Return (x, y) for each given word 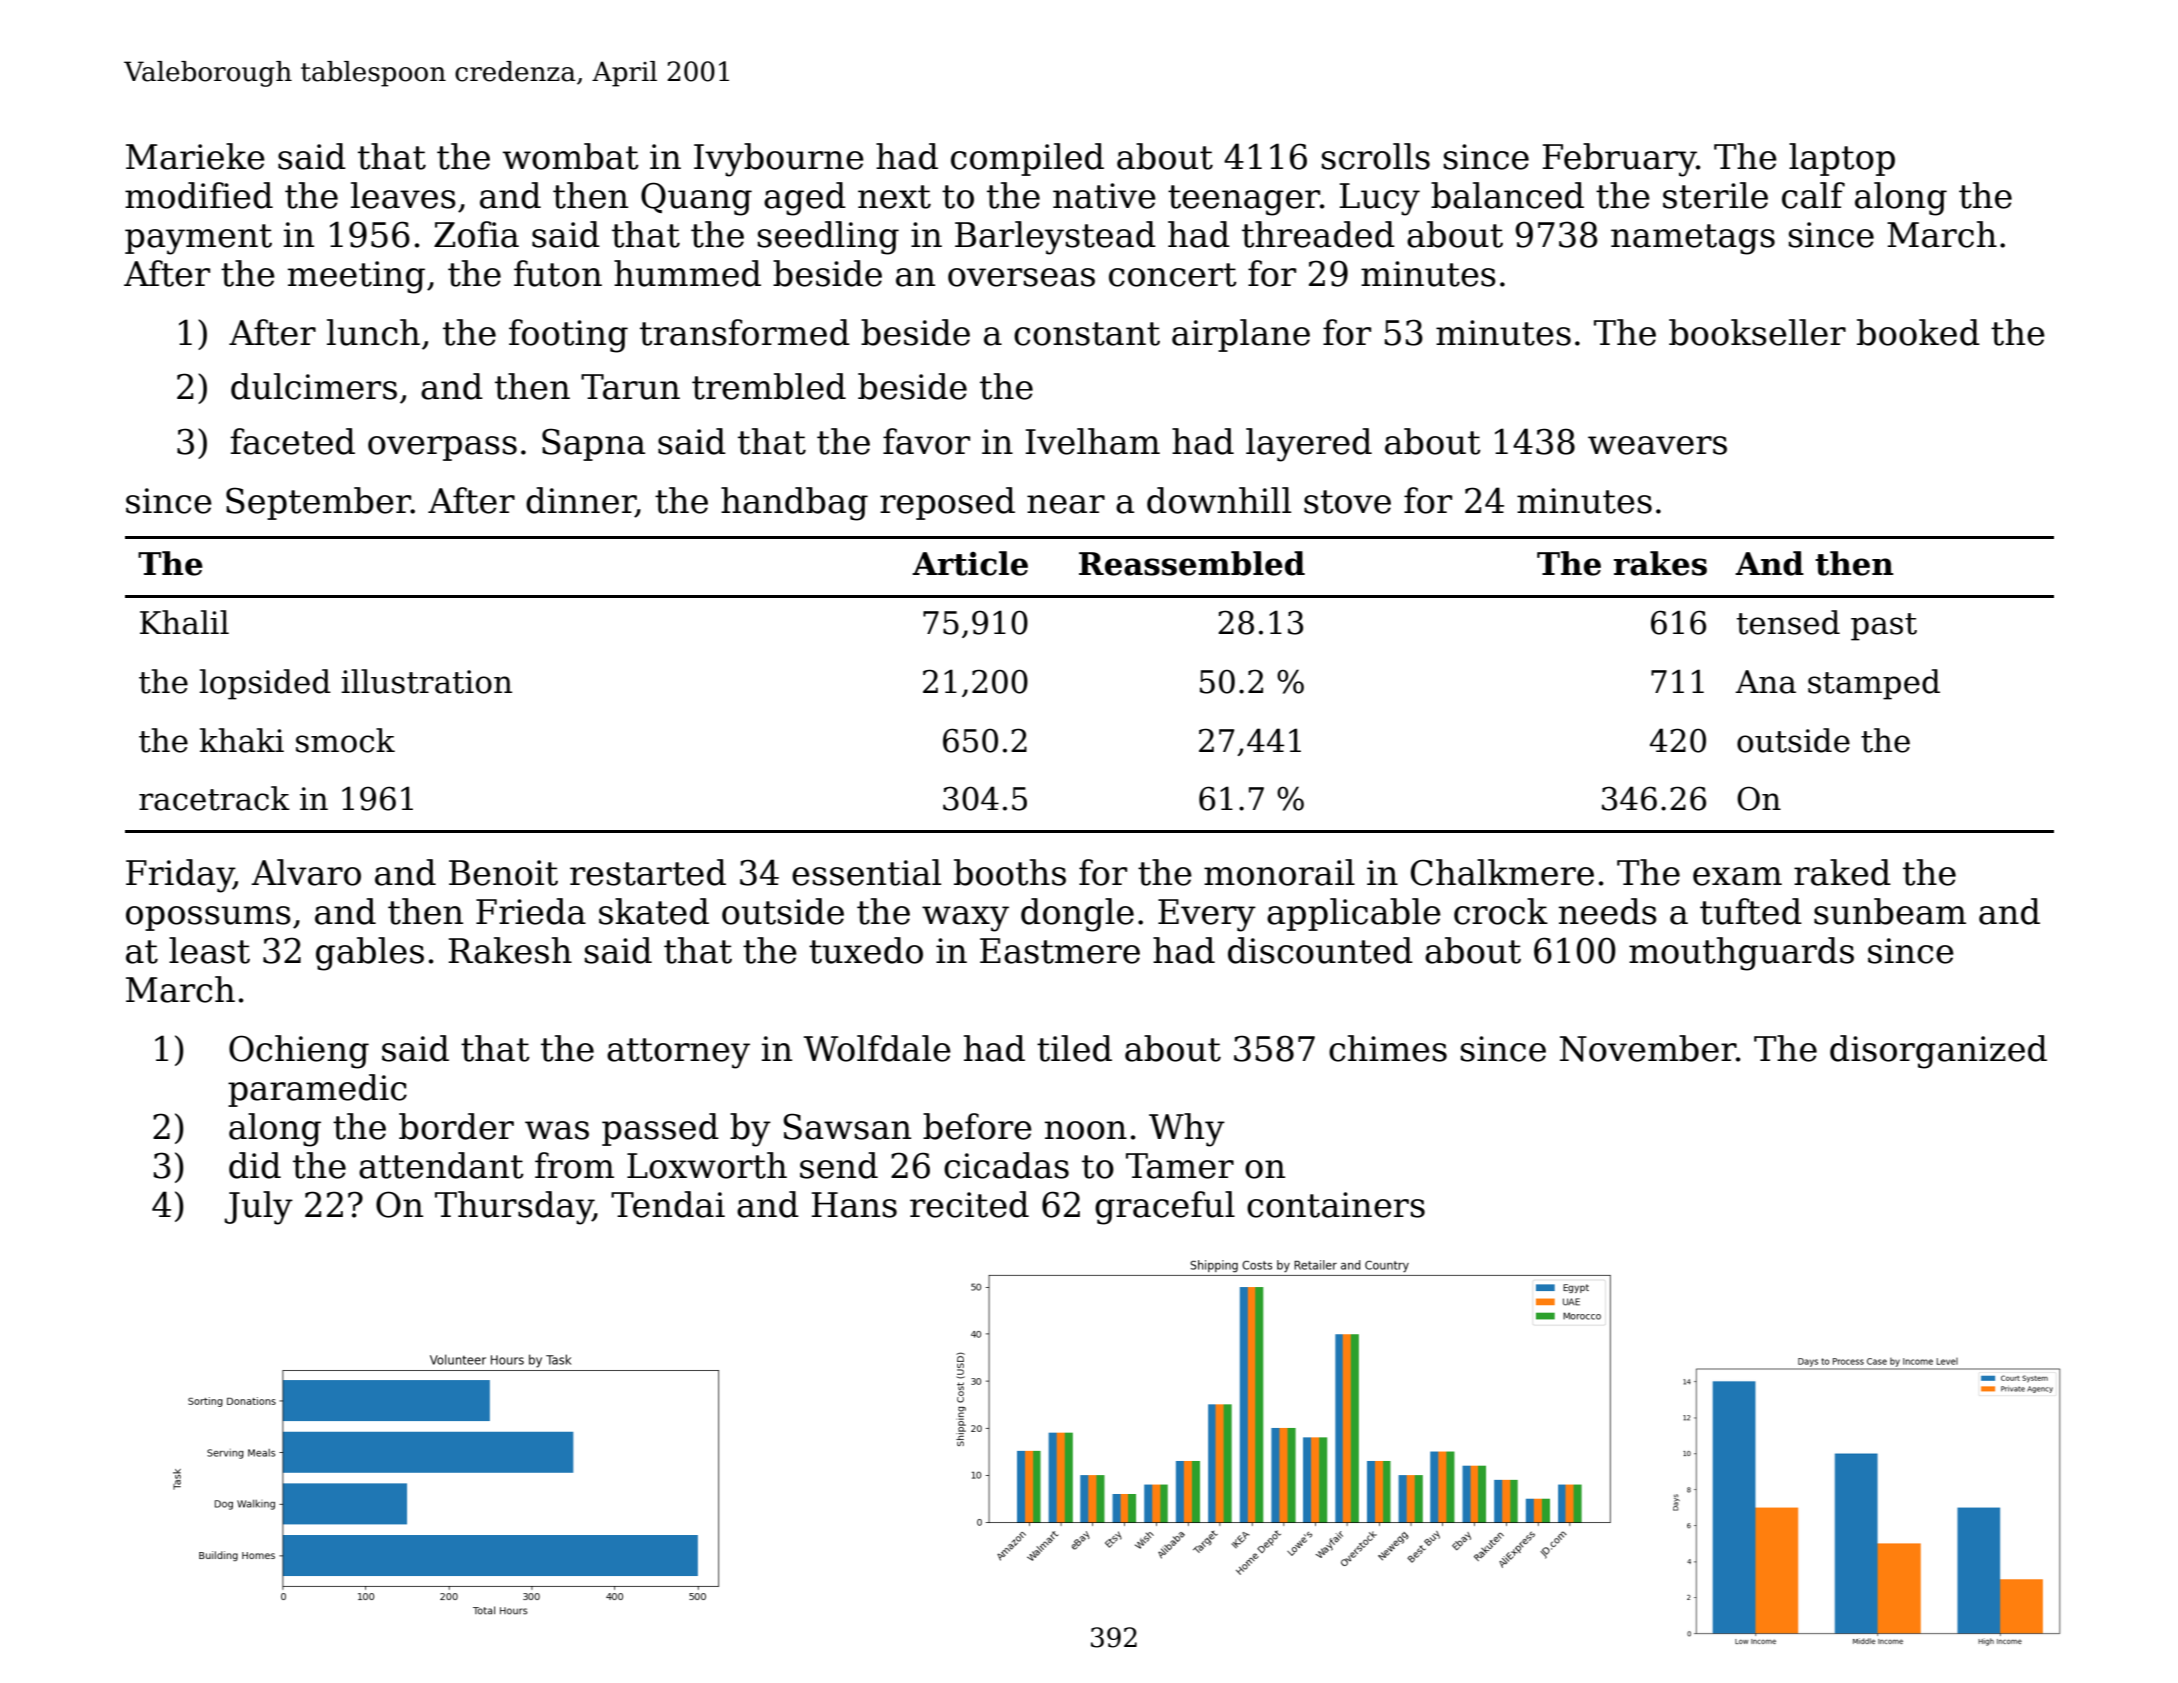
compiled (1027, 159)
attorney (678, 1053)
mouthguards (1741, 954)
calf (1813, 195)
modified (199, 195)
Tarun (630, 387)
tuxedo (866, 950)
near (1066, 504)
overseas (1021, 277)
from (574, 1165)
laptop (1842, 159)
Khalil (184, 622)
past (1884, 627)
